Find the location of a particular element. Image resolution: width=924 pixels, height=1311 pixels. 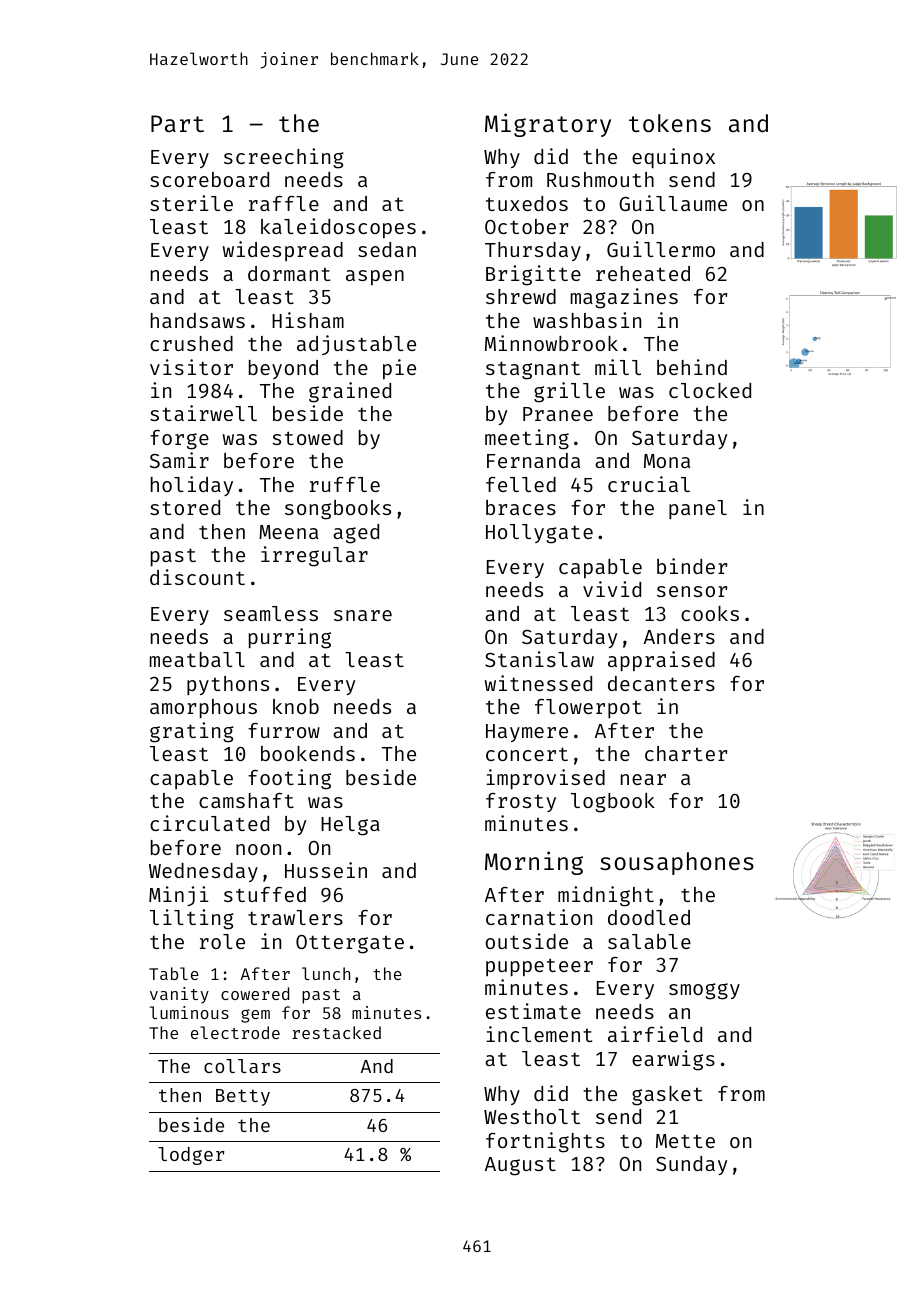

Migratory is located at coordinates (548, 125).
